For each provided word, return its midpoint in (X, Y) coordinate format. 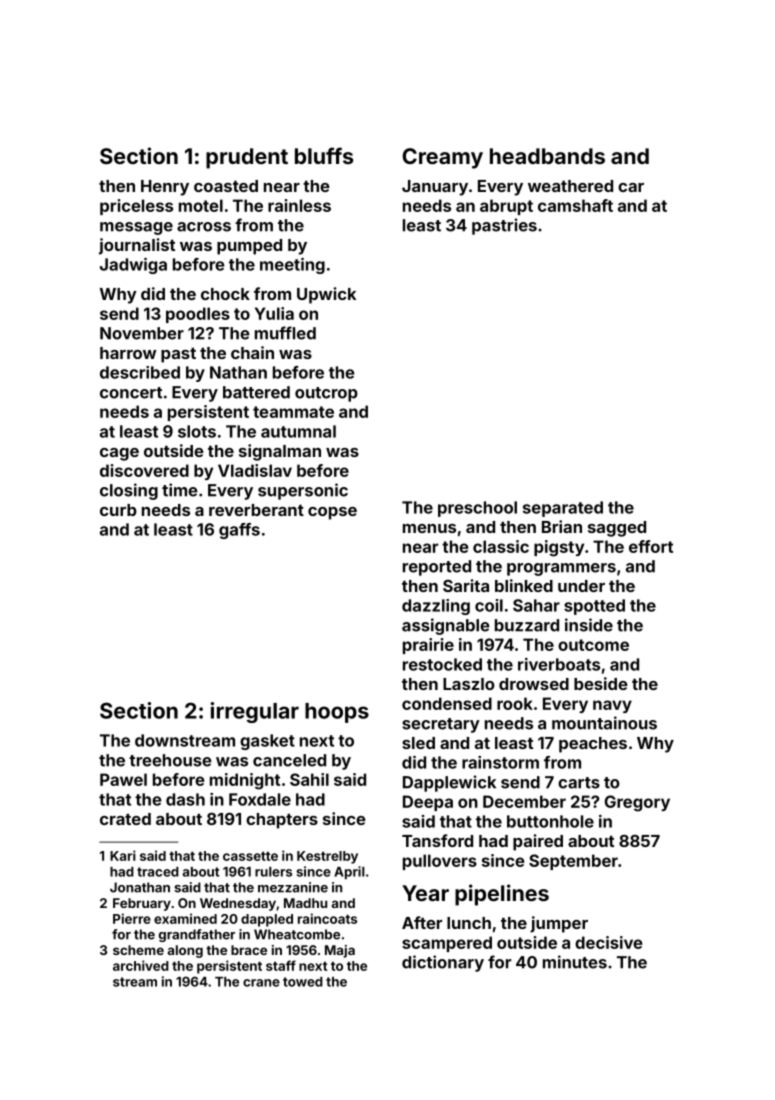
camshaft (575, 205)
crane (261, 983)
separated (563, 509)
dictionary (443, 963)
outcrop (326, 394)
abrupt (506, 207)
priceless (136, 207)
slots (197, 431)
